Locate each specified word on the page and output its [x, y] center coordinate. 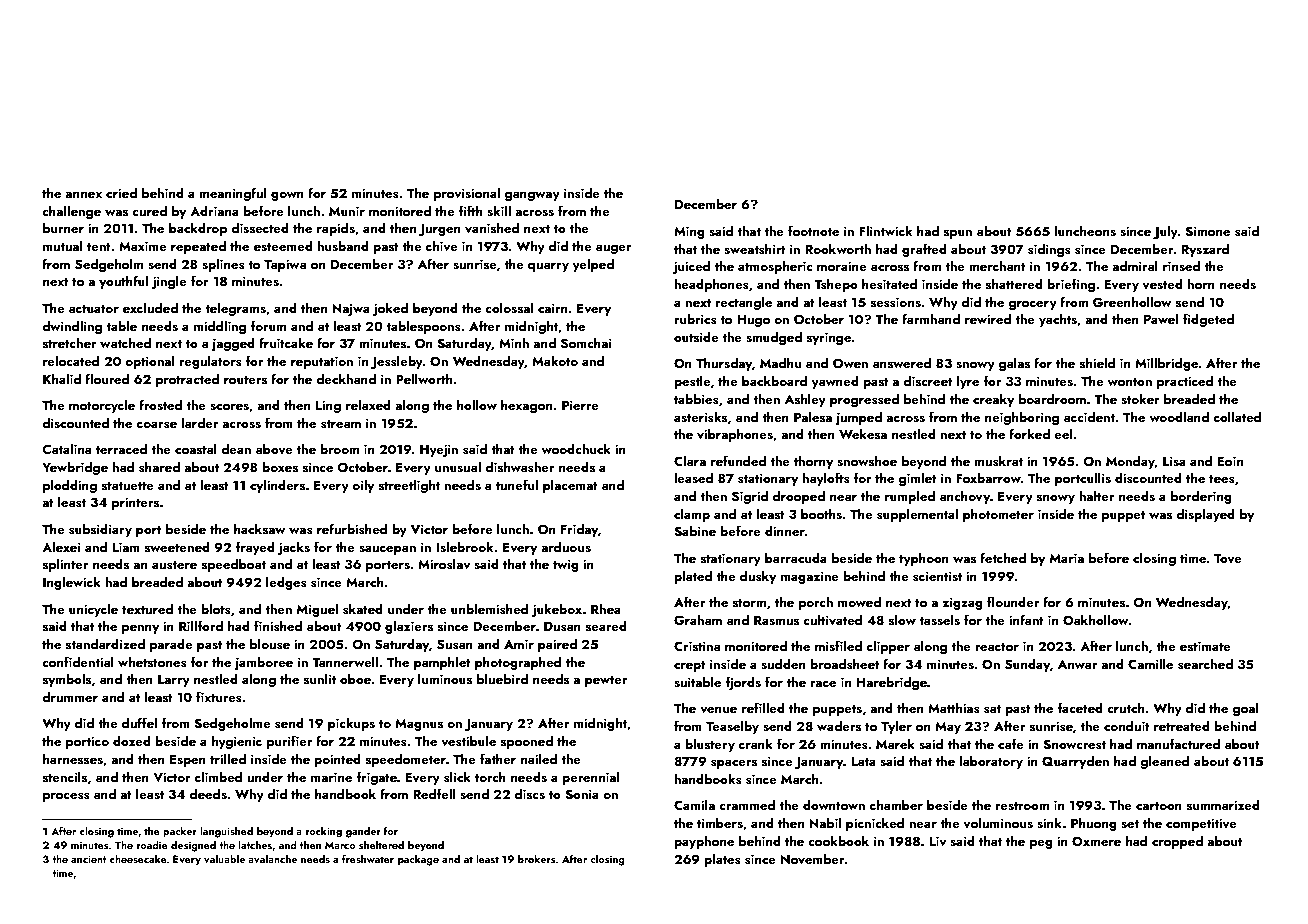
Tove [1228, 558]
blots [216, 608]
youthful [123, 282]
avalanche [272, 859]
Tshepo [836, 285]
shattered [1014, 283]
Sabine [695, 531]
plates [722, 860]
